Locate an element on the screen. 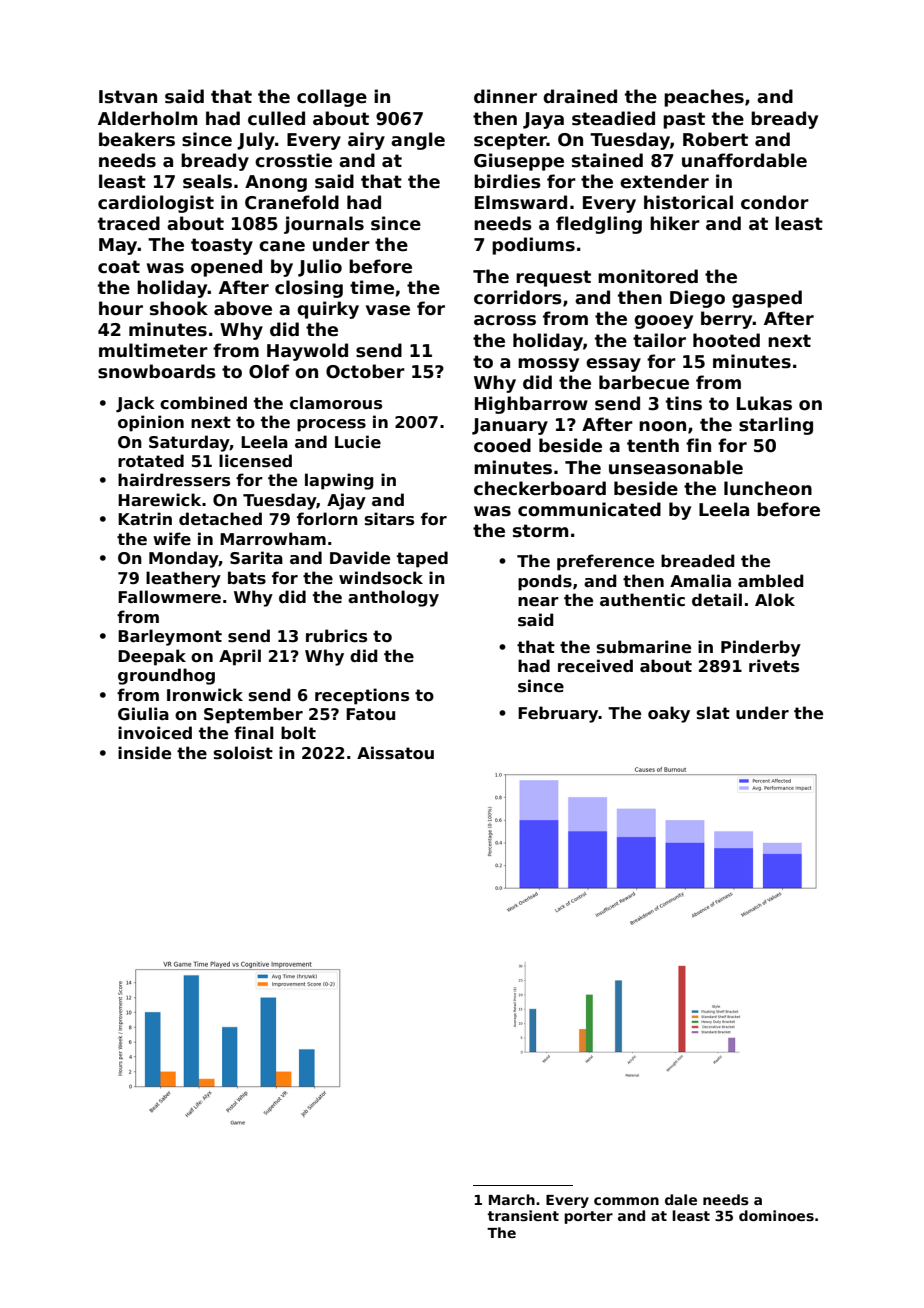 This screenshot has height=1308, width=924. rivets is located at coordinates (774, 666).
